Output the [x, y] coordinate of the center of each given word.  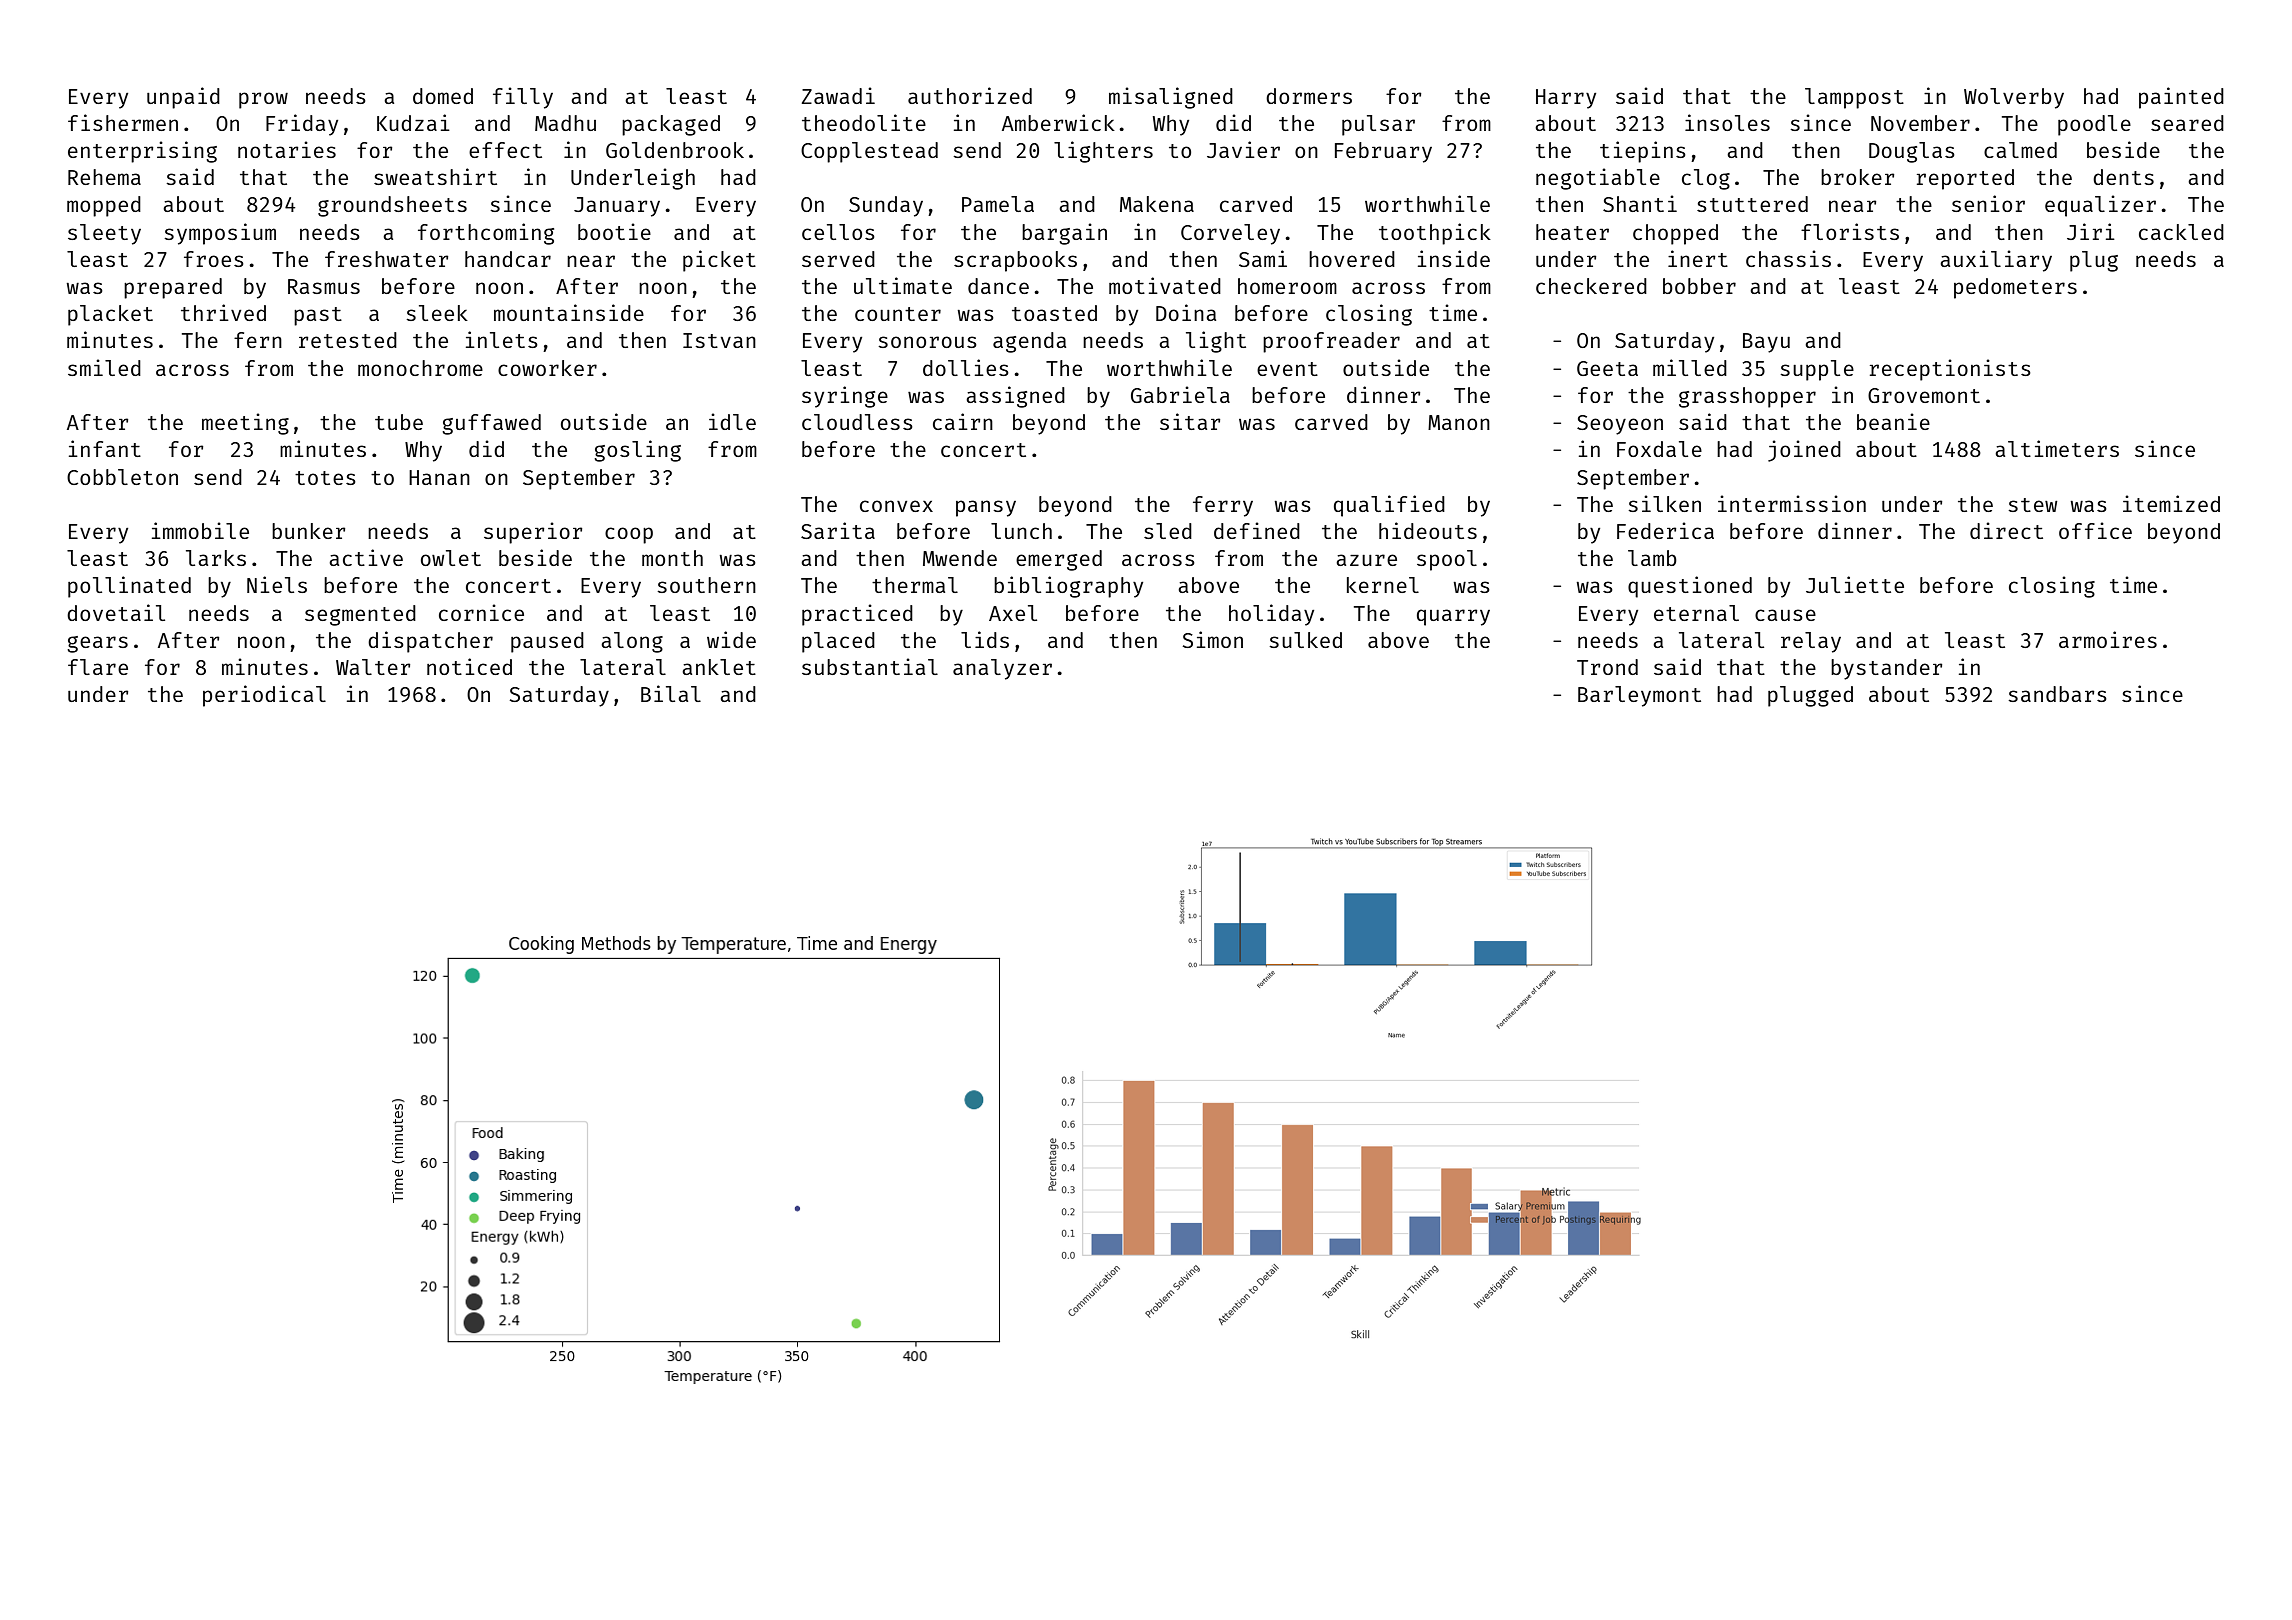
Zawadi [838, 95]
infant [105, 448]
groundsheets [392, 206]
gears [97, 644]
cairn [963, 421]
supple [1817, 370]
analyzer [1002, 669]
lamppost [1854, 98]
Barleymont [1639, 696]
